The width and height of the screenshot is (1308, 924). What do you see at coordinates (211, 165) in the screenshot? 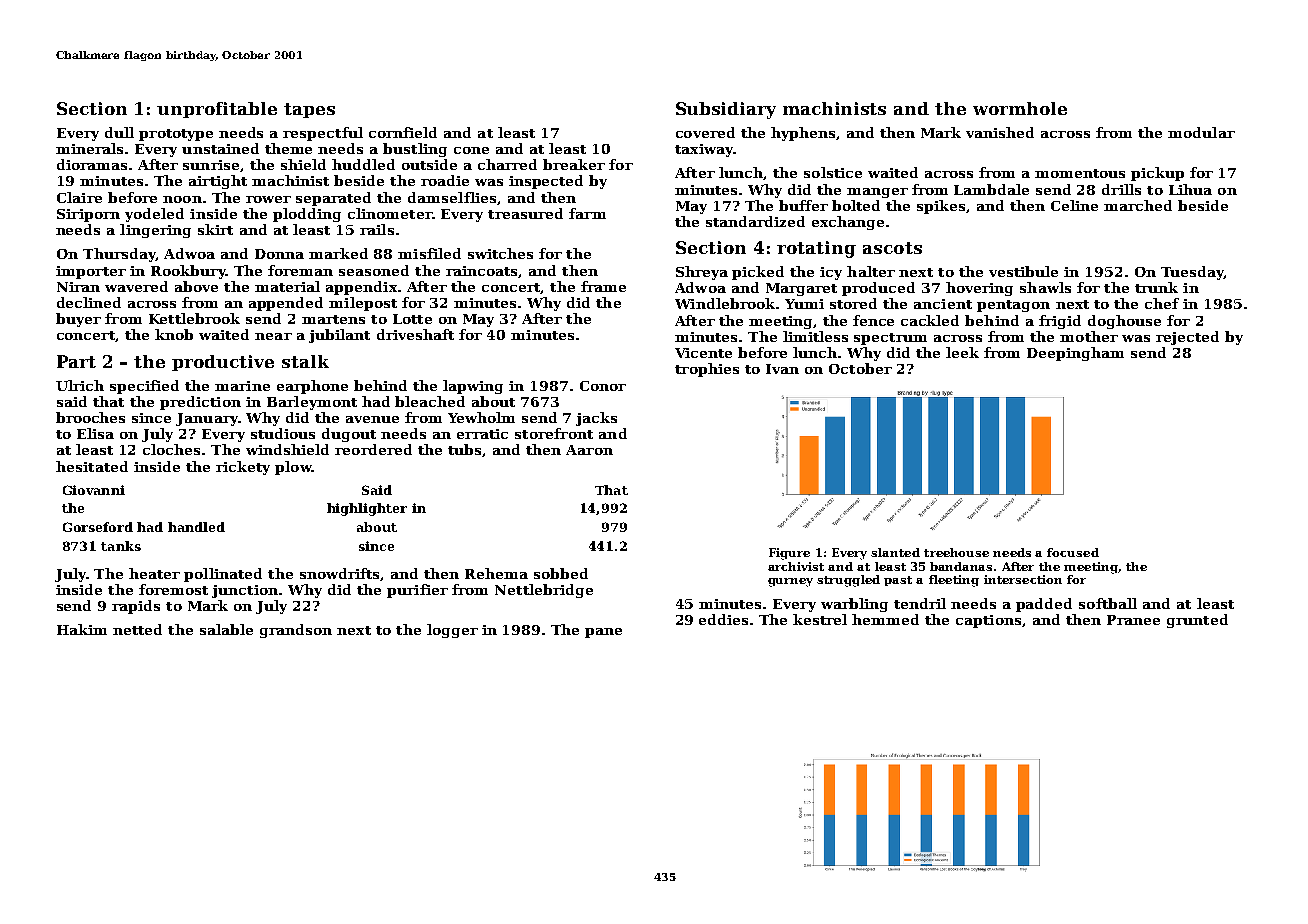
I see `sunrise` at bounding box center [211, 165].
